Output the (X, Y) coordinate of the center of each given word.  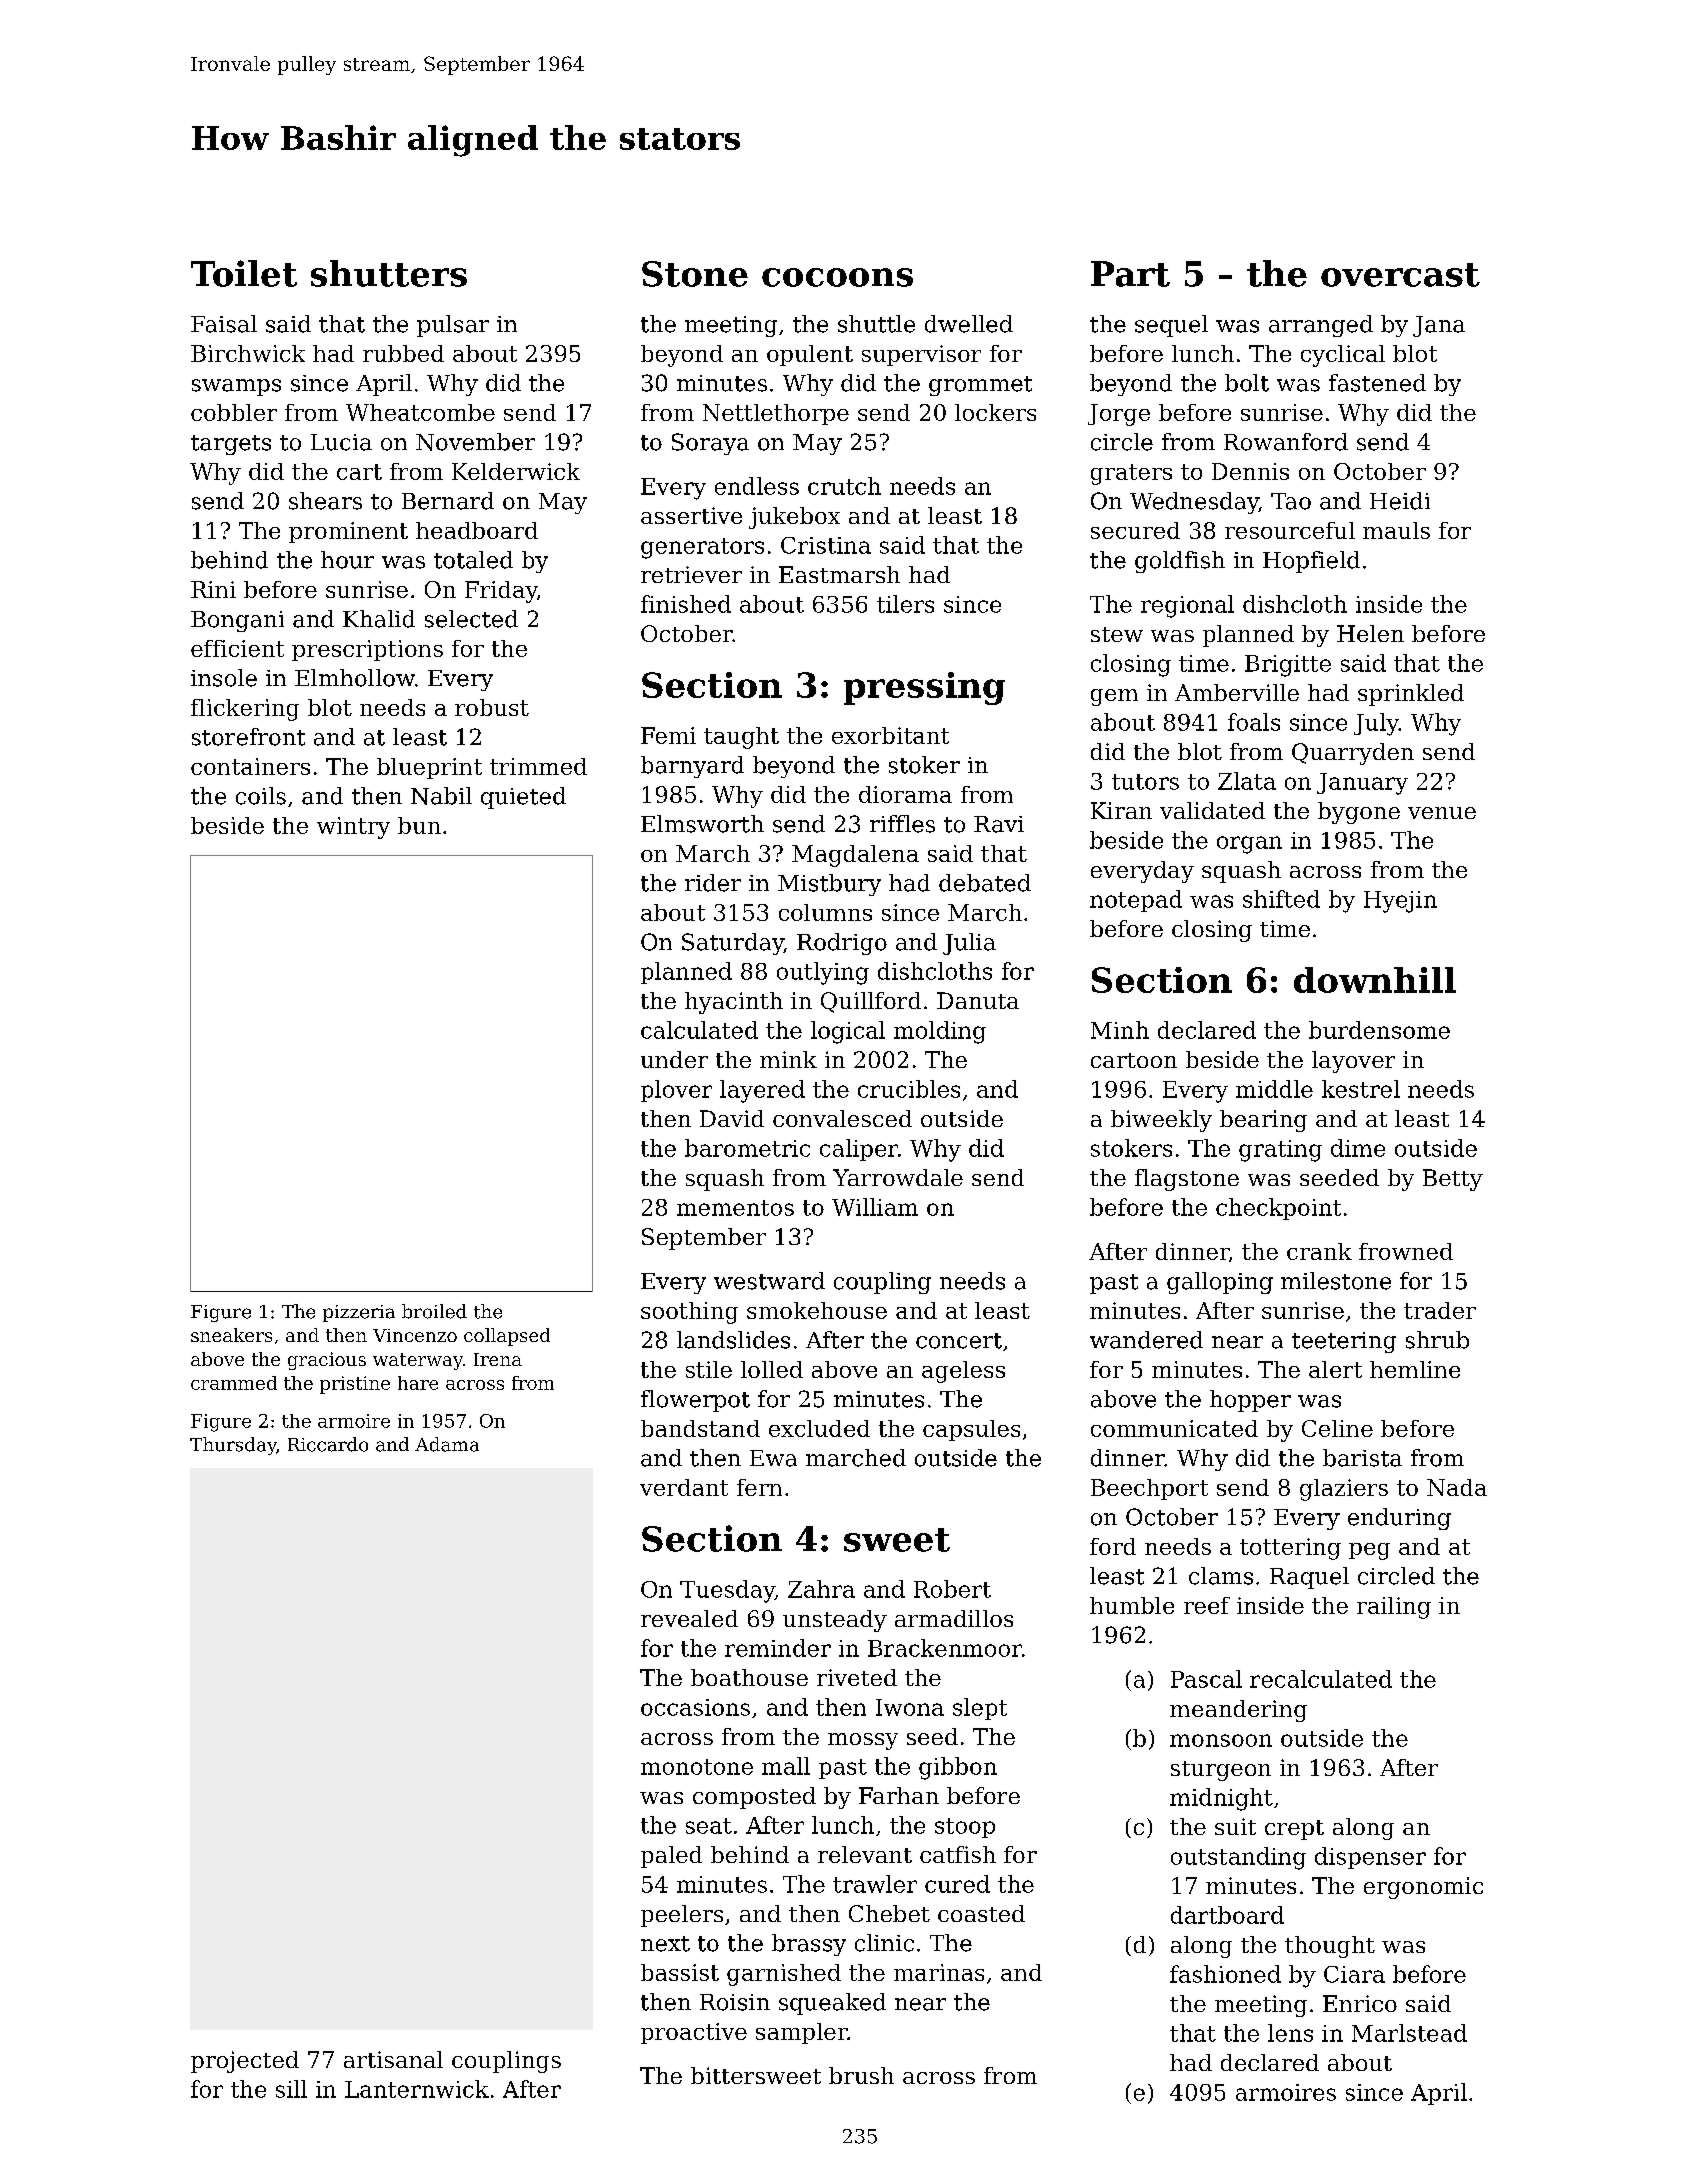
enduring (1399, 1519)
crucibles (909, 1089)
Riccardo (328, 1444)
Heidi (1400, 501)
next (665, 1944)
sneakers (231, 1335)
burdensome (1379, 1030)
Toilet (244, 273)
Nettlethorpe (776, 414)
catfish (958, 1854)
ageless (963, 1372)
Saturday (733, 944)
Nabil (441, 796)
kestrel (1361, 1089)
